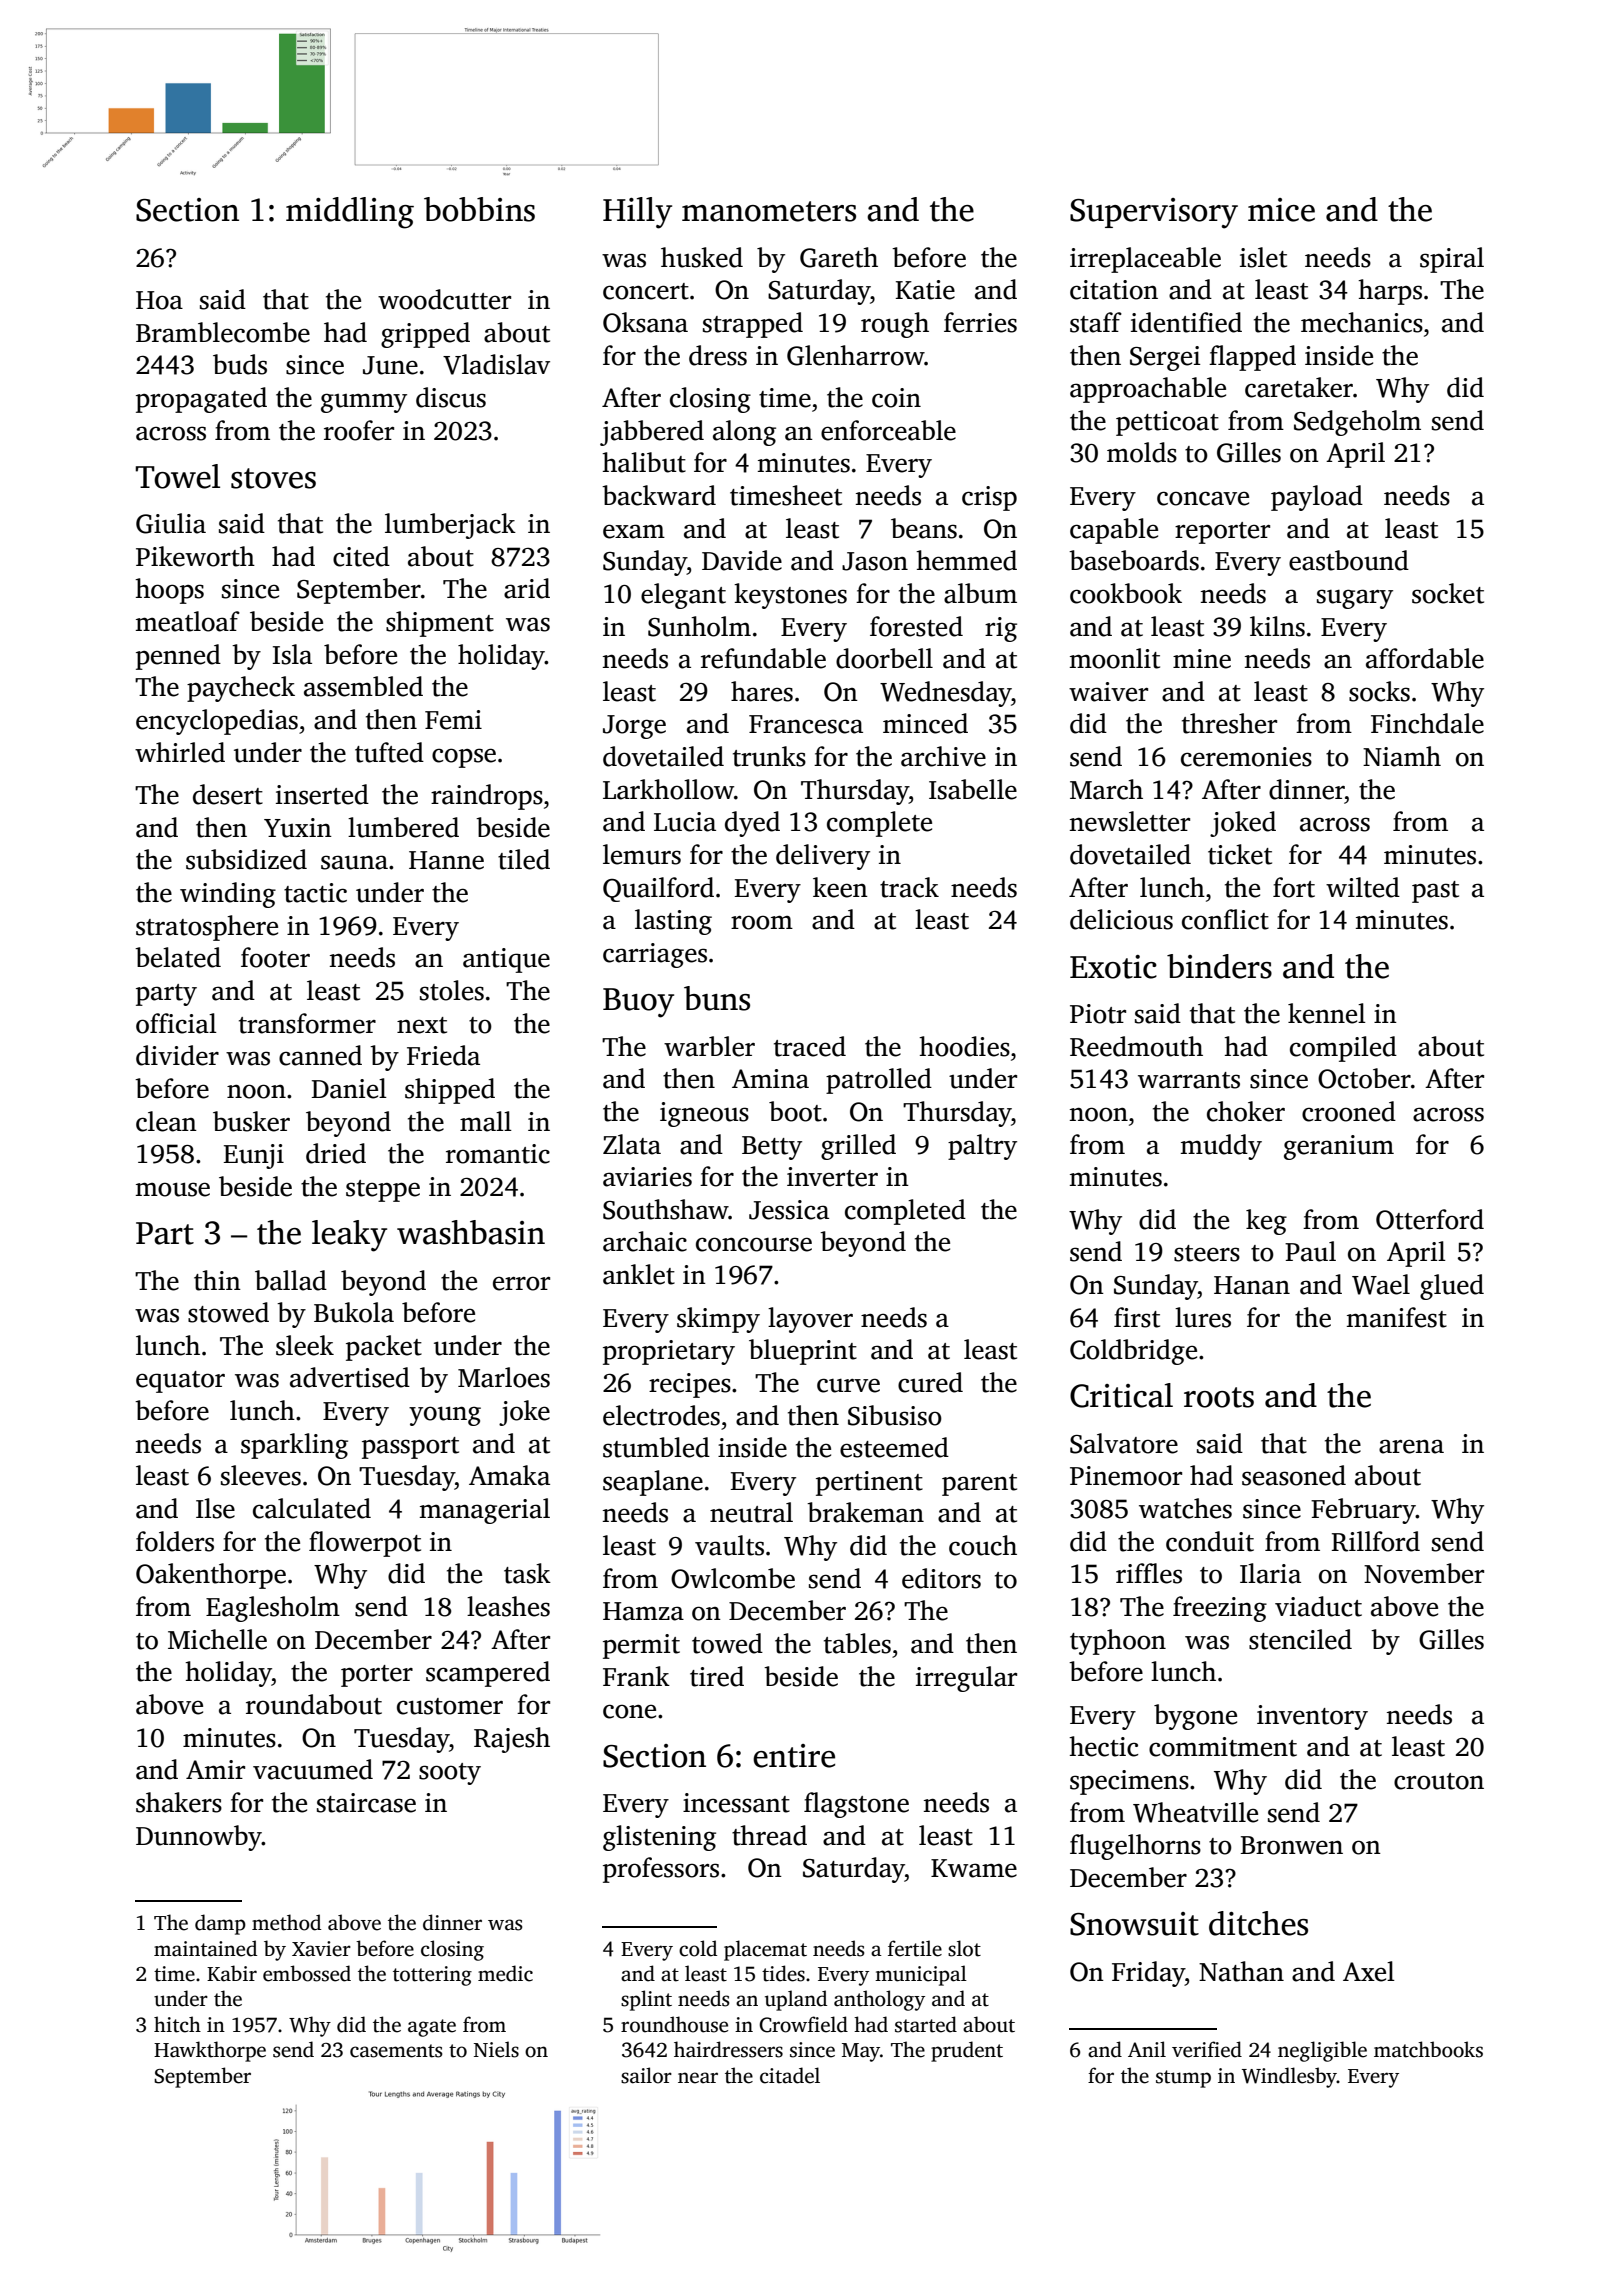  I want to click on Davide, so click(742, 560).
